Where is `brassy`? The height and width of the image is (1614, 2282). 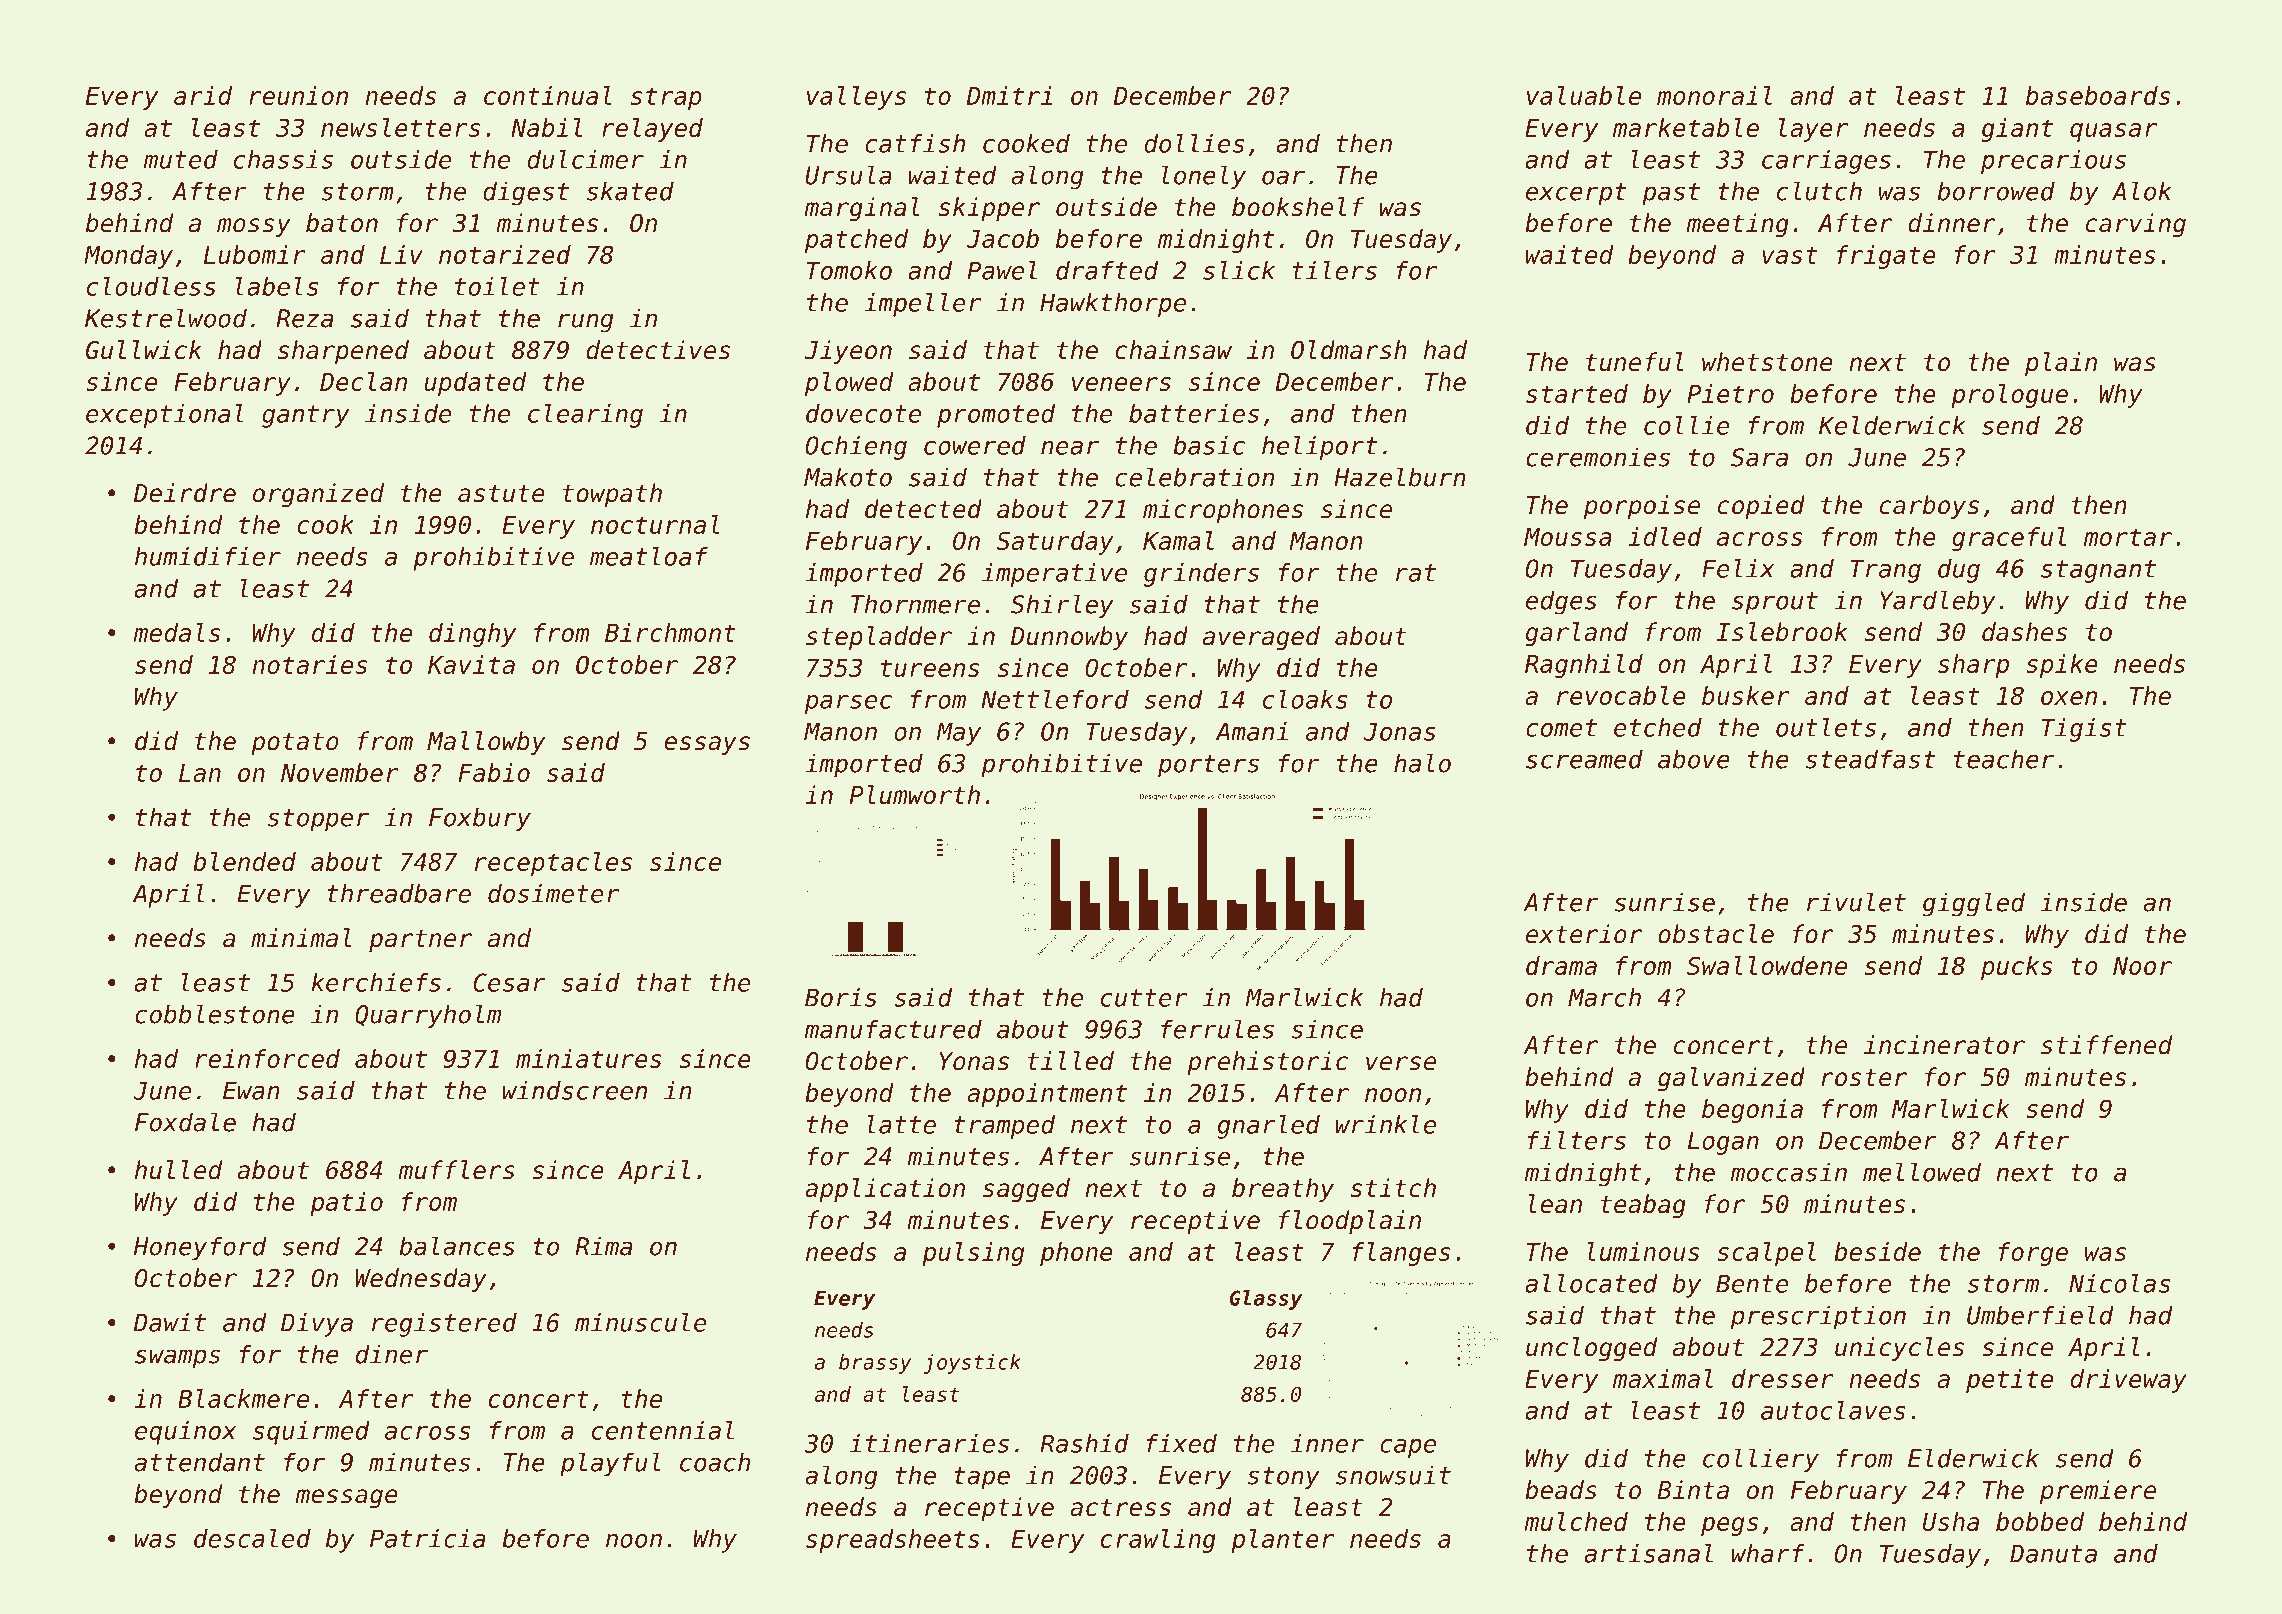 brassy is located at coordinates (875, 1364).
